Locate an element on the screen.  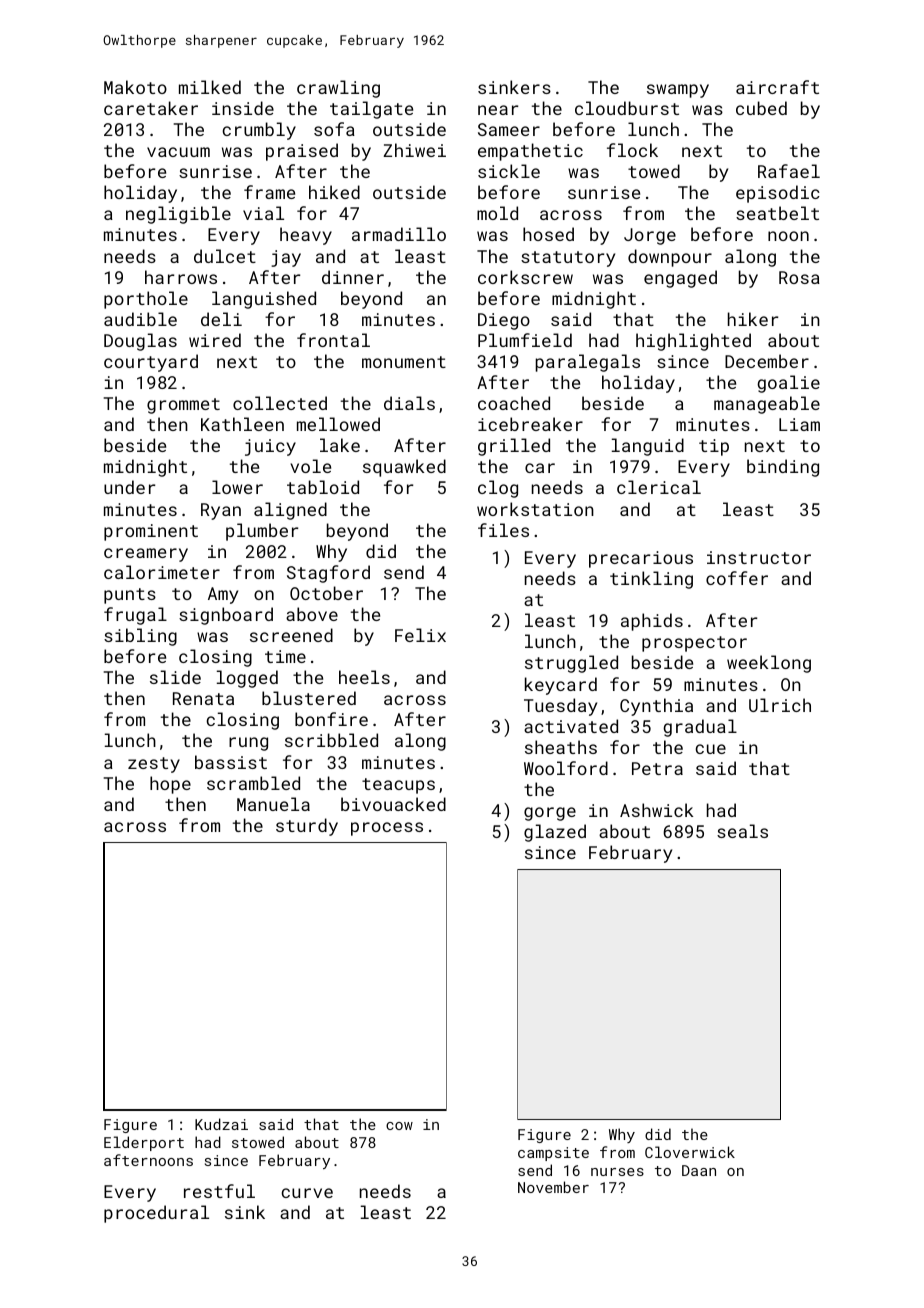
tailgate is located at coordinates (371, 110).
